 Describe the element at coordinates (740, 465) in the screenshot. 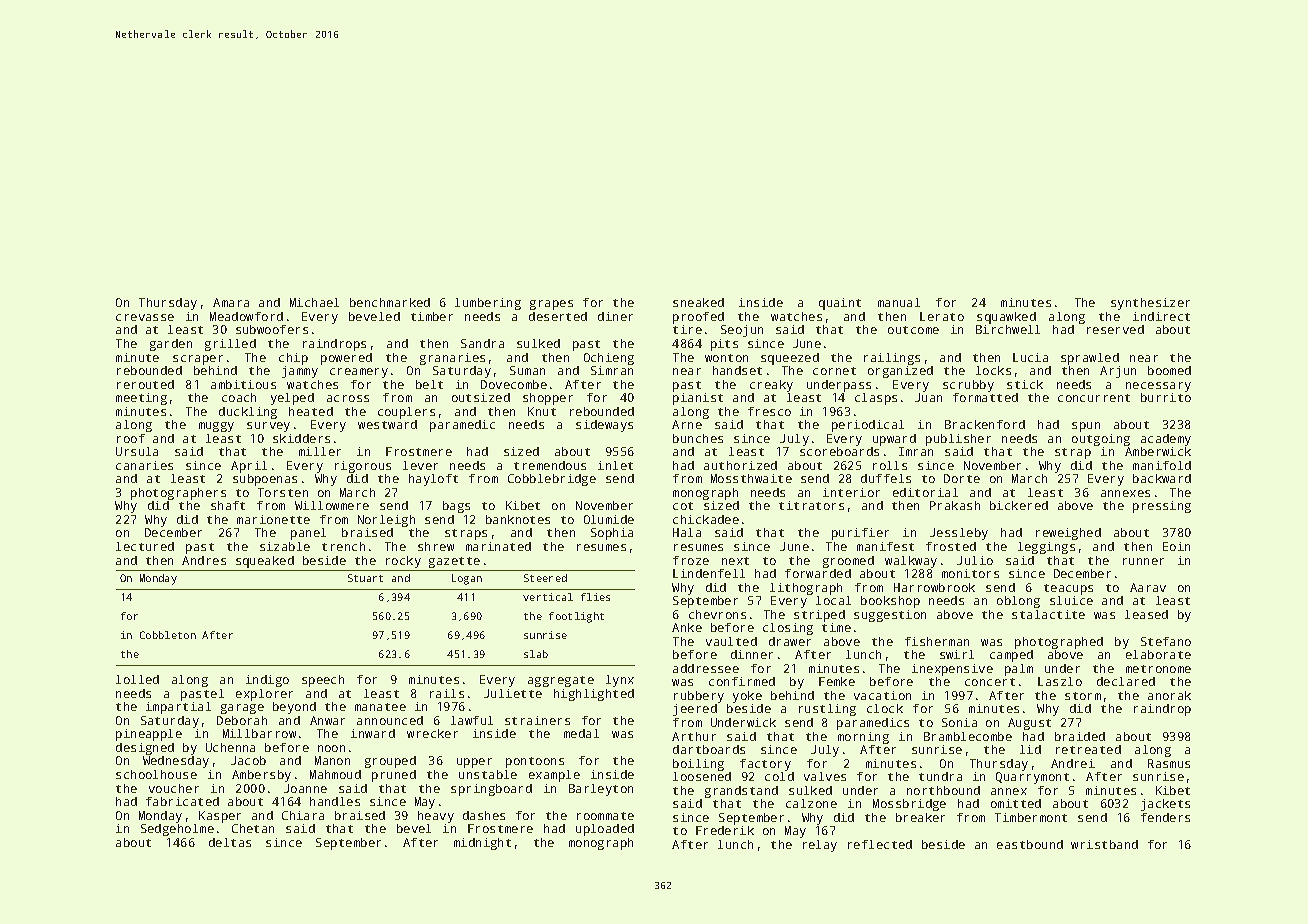

I see `authorized` at that location.
